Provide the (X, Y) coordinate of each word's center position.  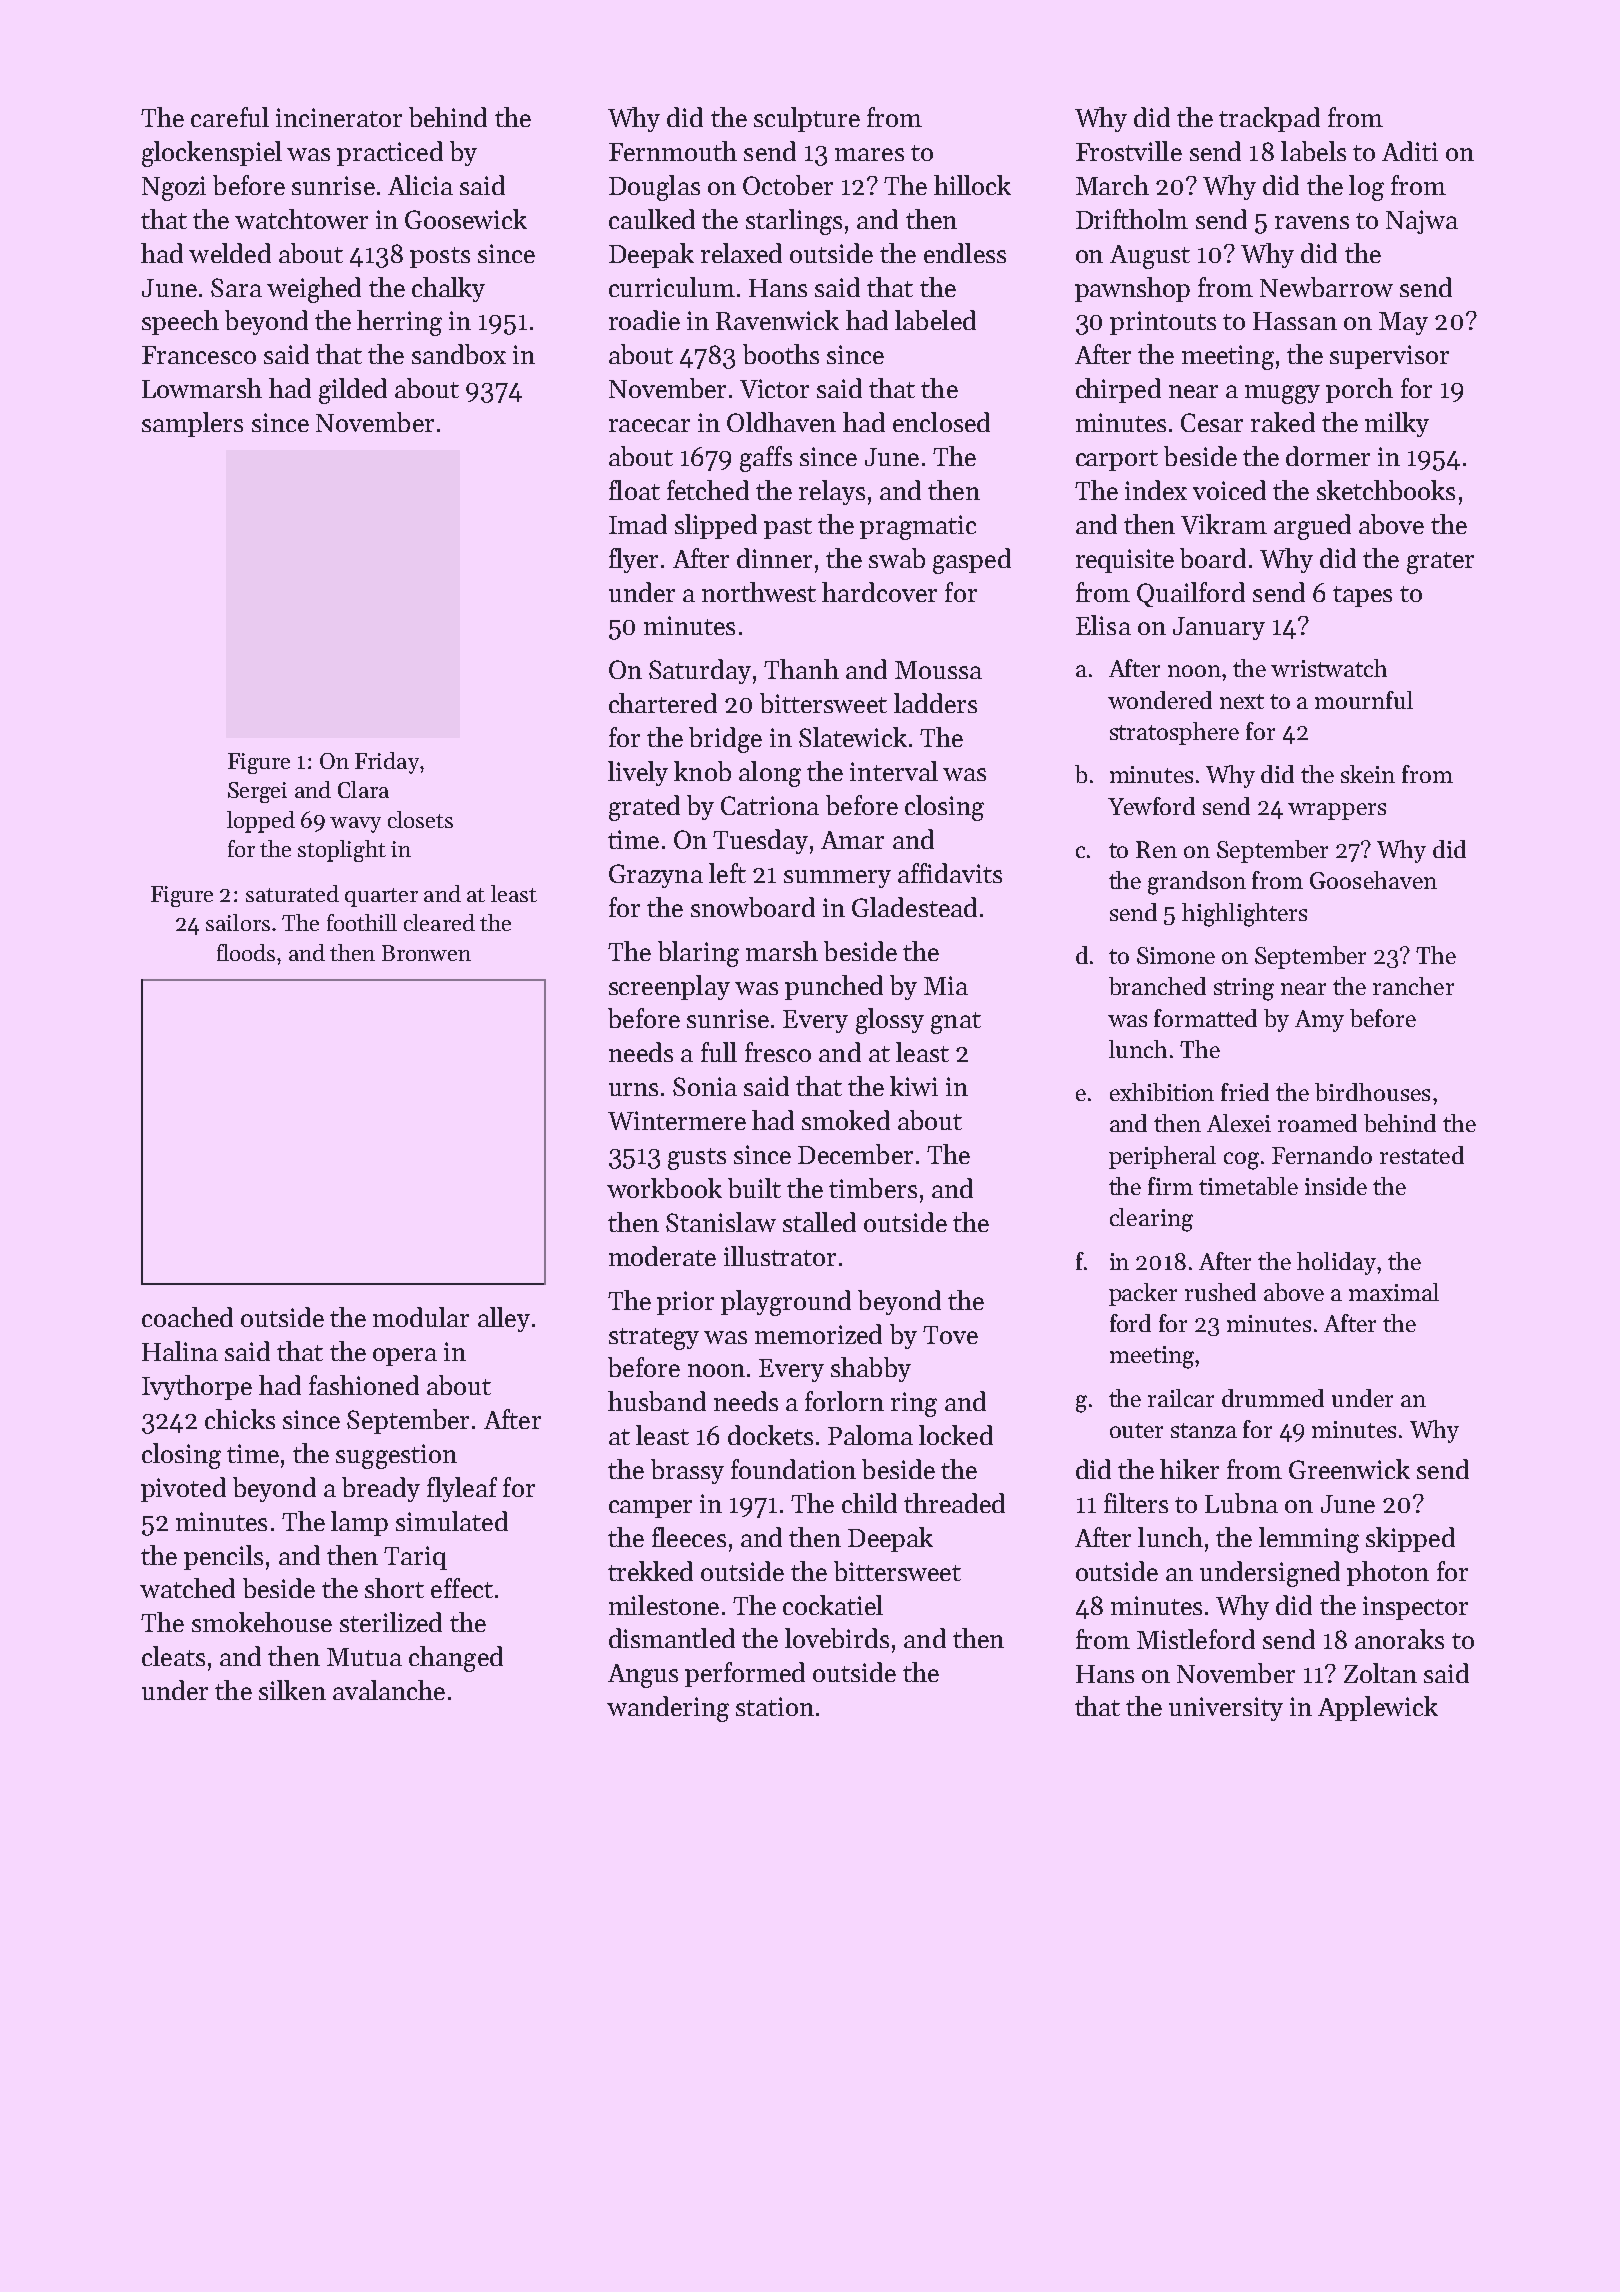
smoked (846, 1120)
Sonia (705, 1086)
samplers (192, 424)
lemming (1309, 1540)
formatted (1205, 1018)
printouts (1163, 323)
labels (1313, 151)
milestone (664, 1605)
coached (187, 1317)
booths (781, 354)
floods (246, 952)
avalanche (389, 1690)
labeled (935, 320)
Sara (236, 287)
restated (1422, 1155)
